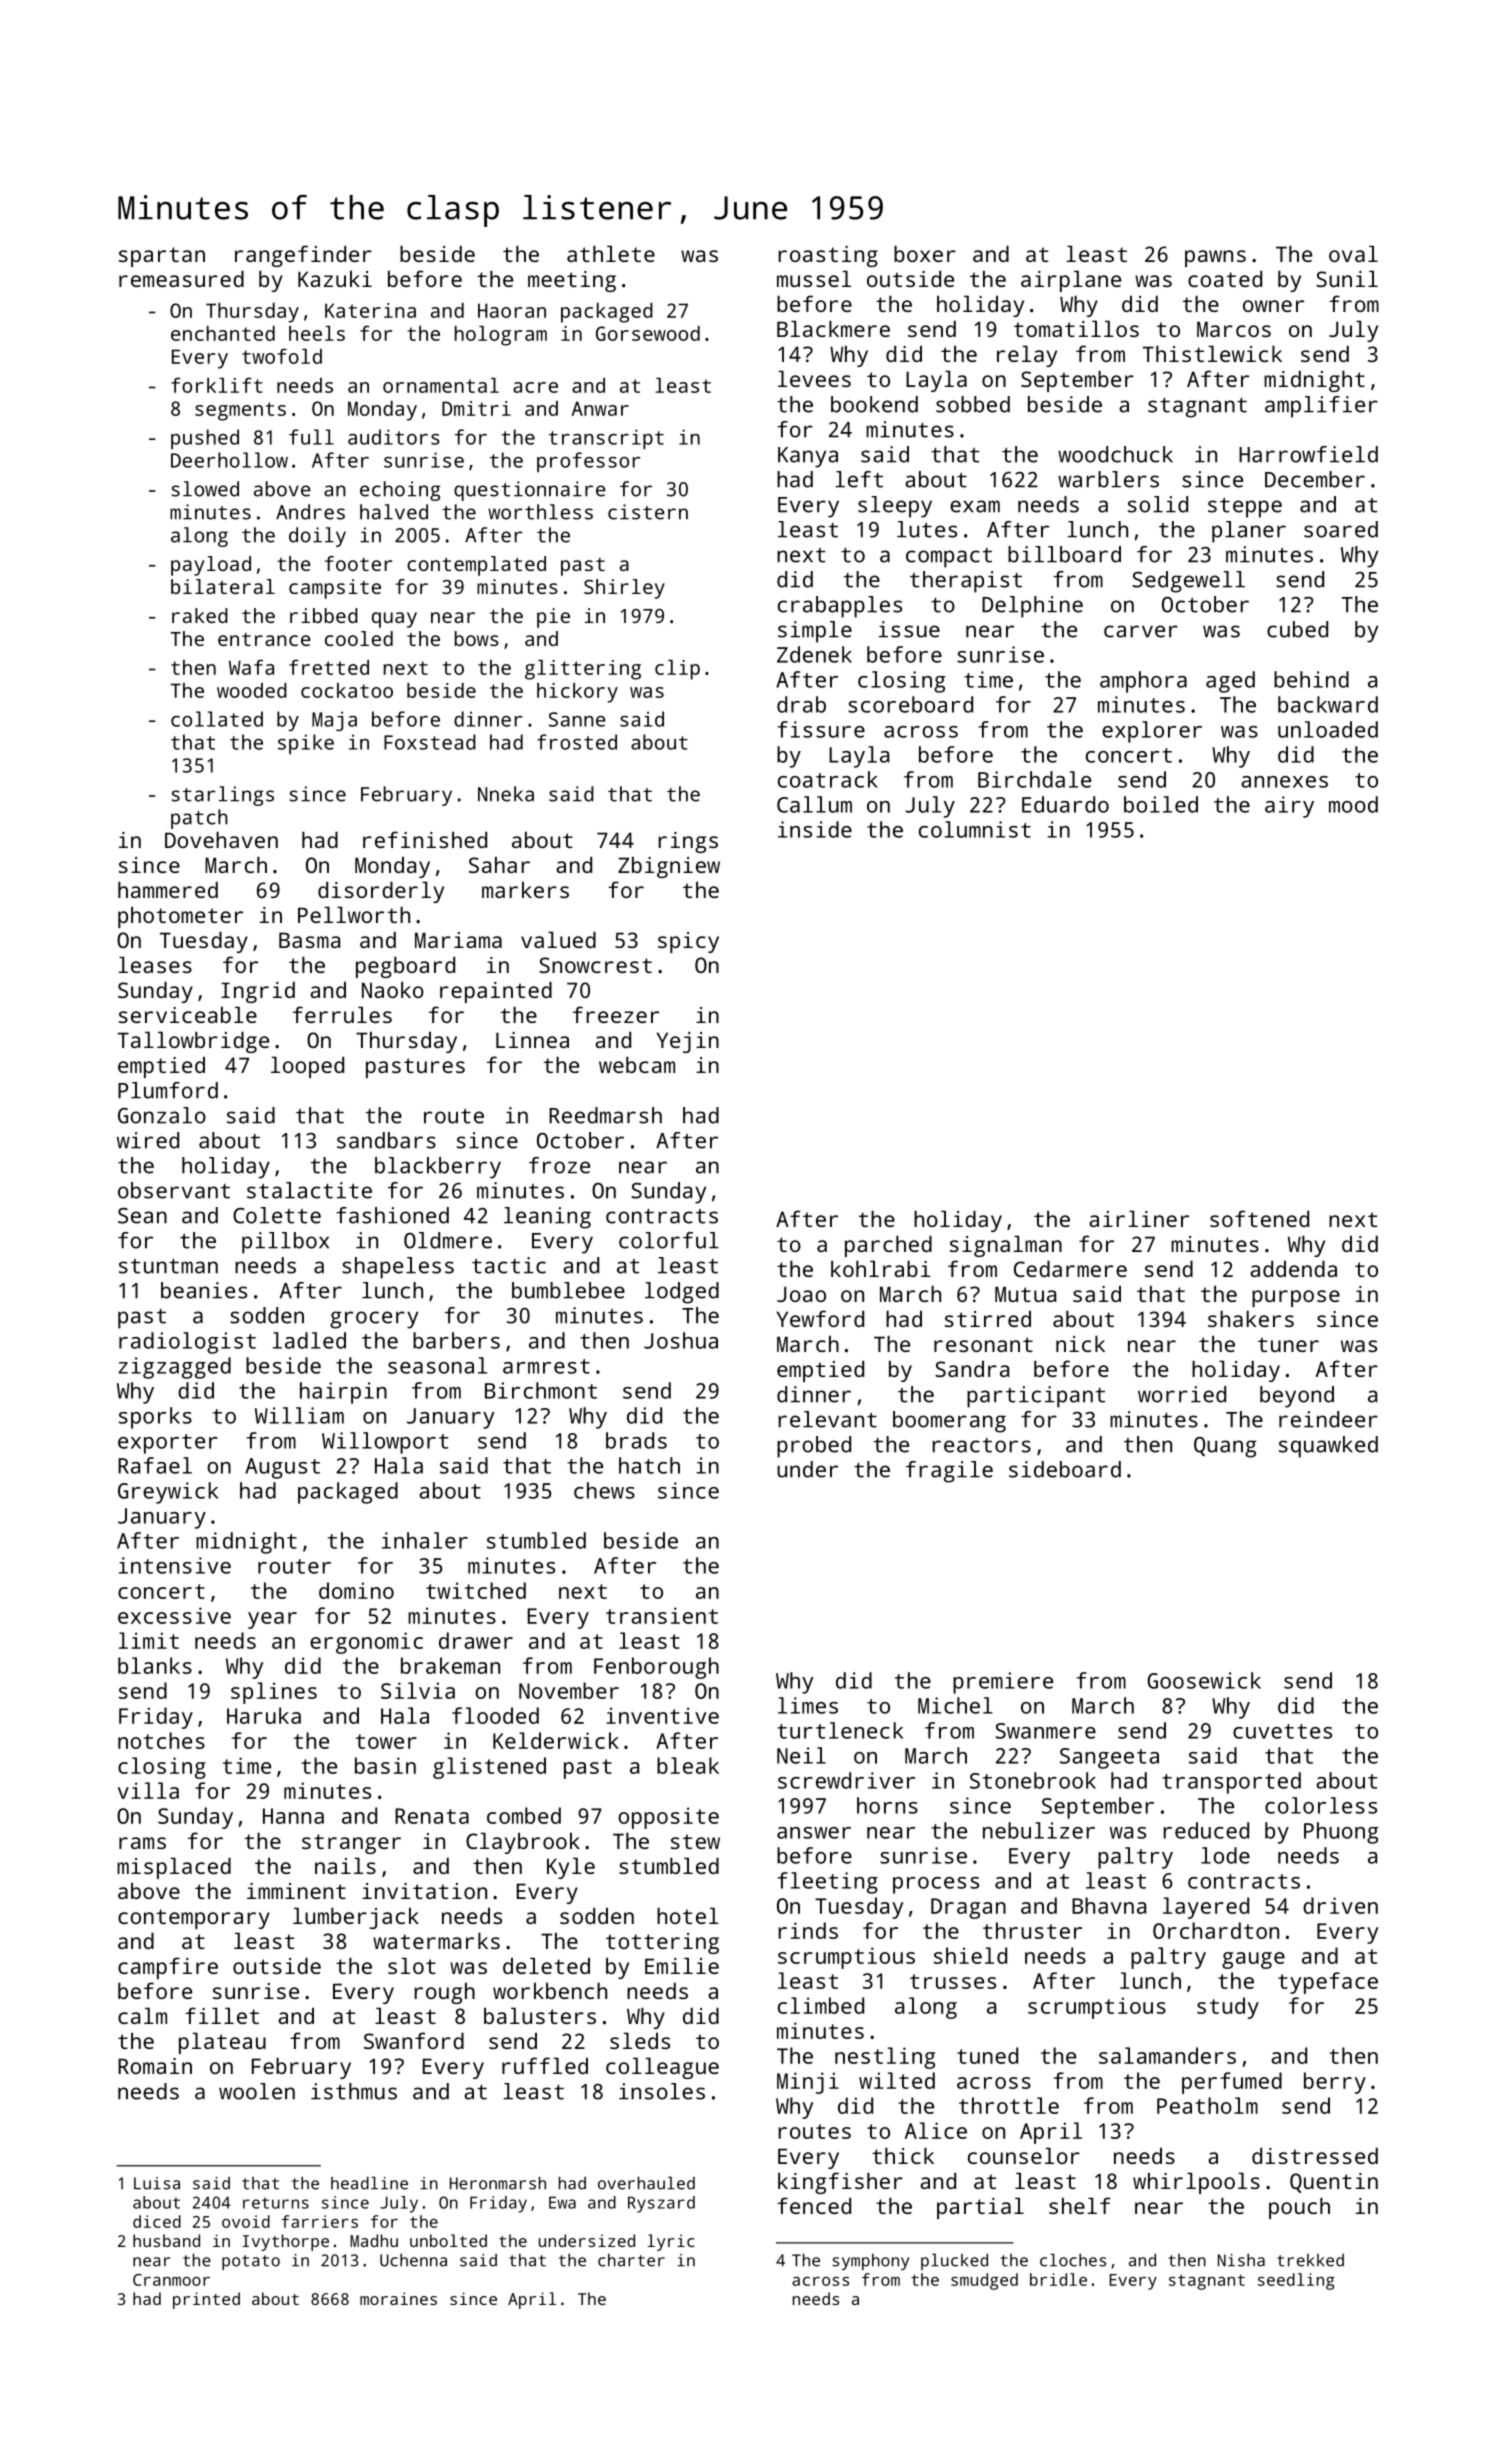 The image size is (1496, 2464). I want to click on Luisa, so click(157, 2183).
